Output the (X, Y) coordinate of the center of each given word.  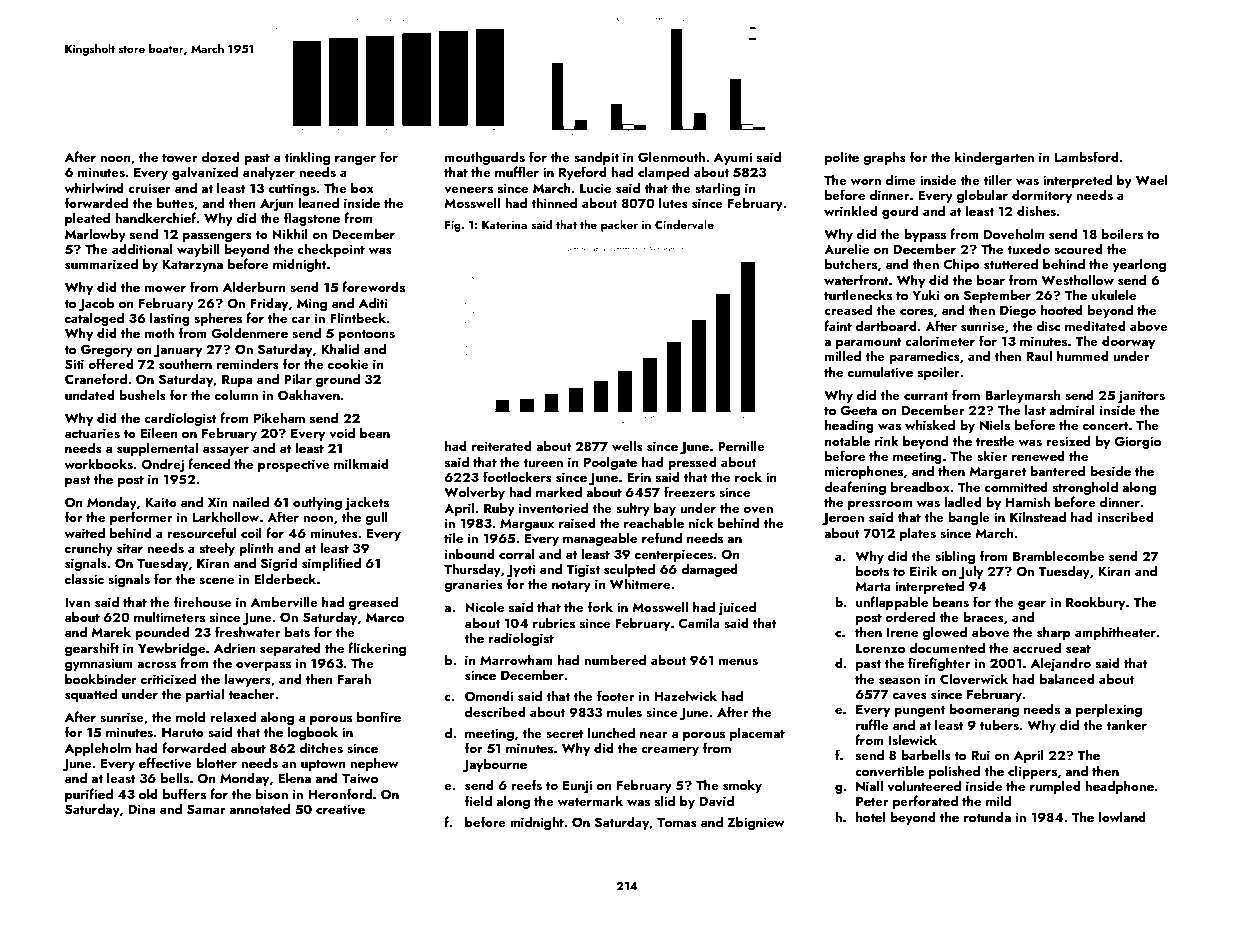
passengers (217, 237)
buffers (184, 794)
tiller (998, 179)
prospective (294, 465)
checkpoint (331, 250)
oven (758, 510)
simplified (331, 564)
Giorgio (1137, 442)
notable (847, 440)
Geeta (858, 410)
